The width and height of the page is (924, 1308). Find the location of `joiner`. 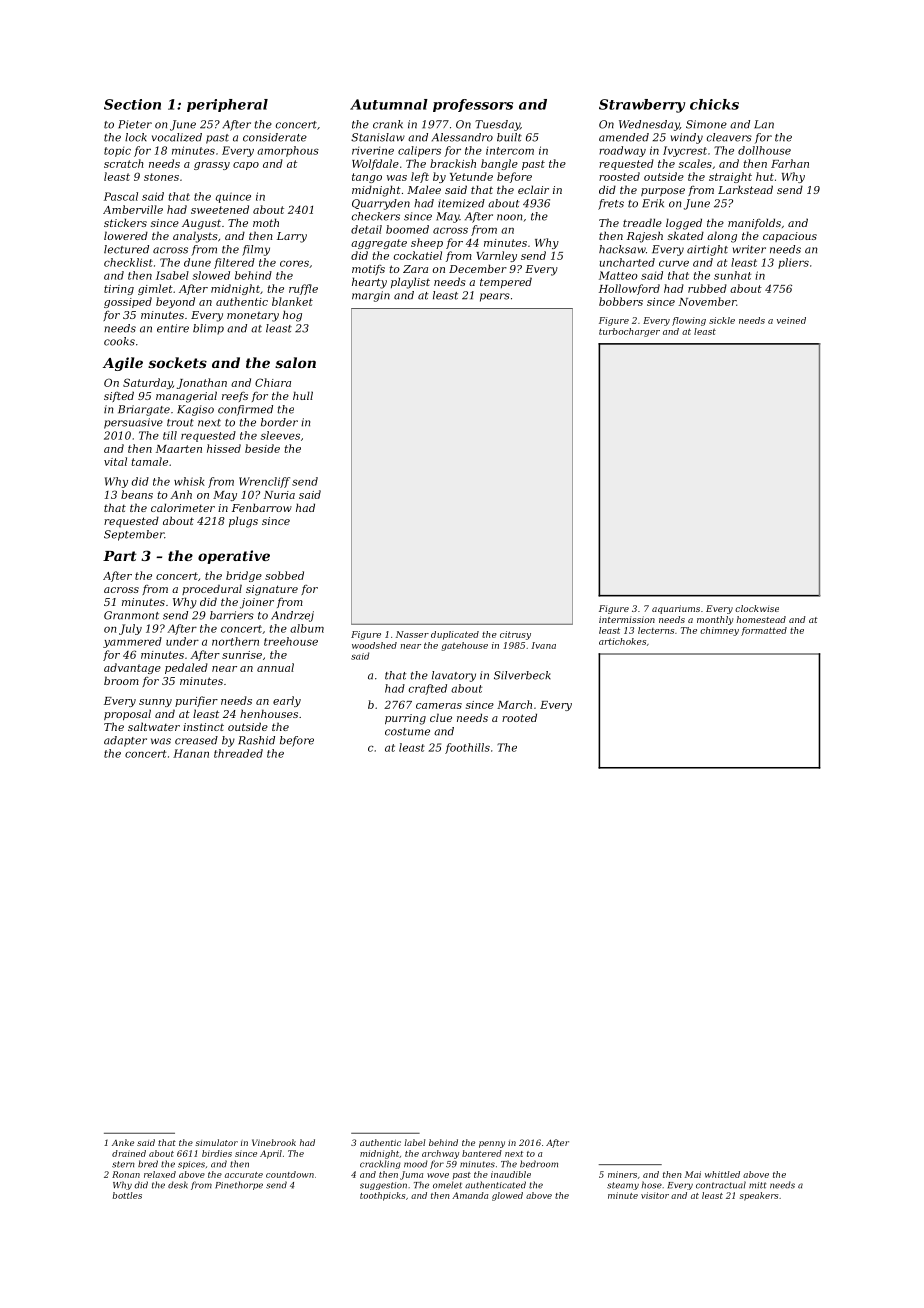

joiner is located at coordinates (257, 603).
